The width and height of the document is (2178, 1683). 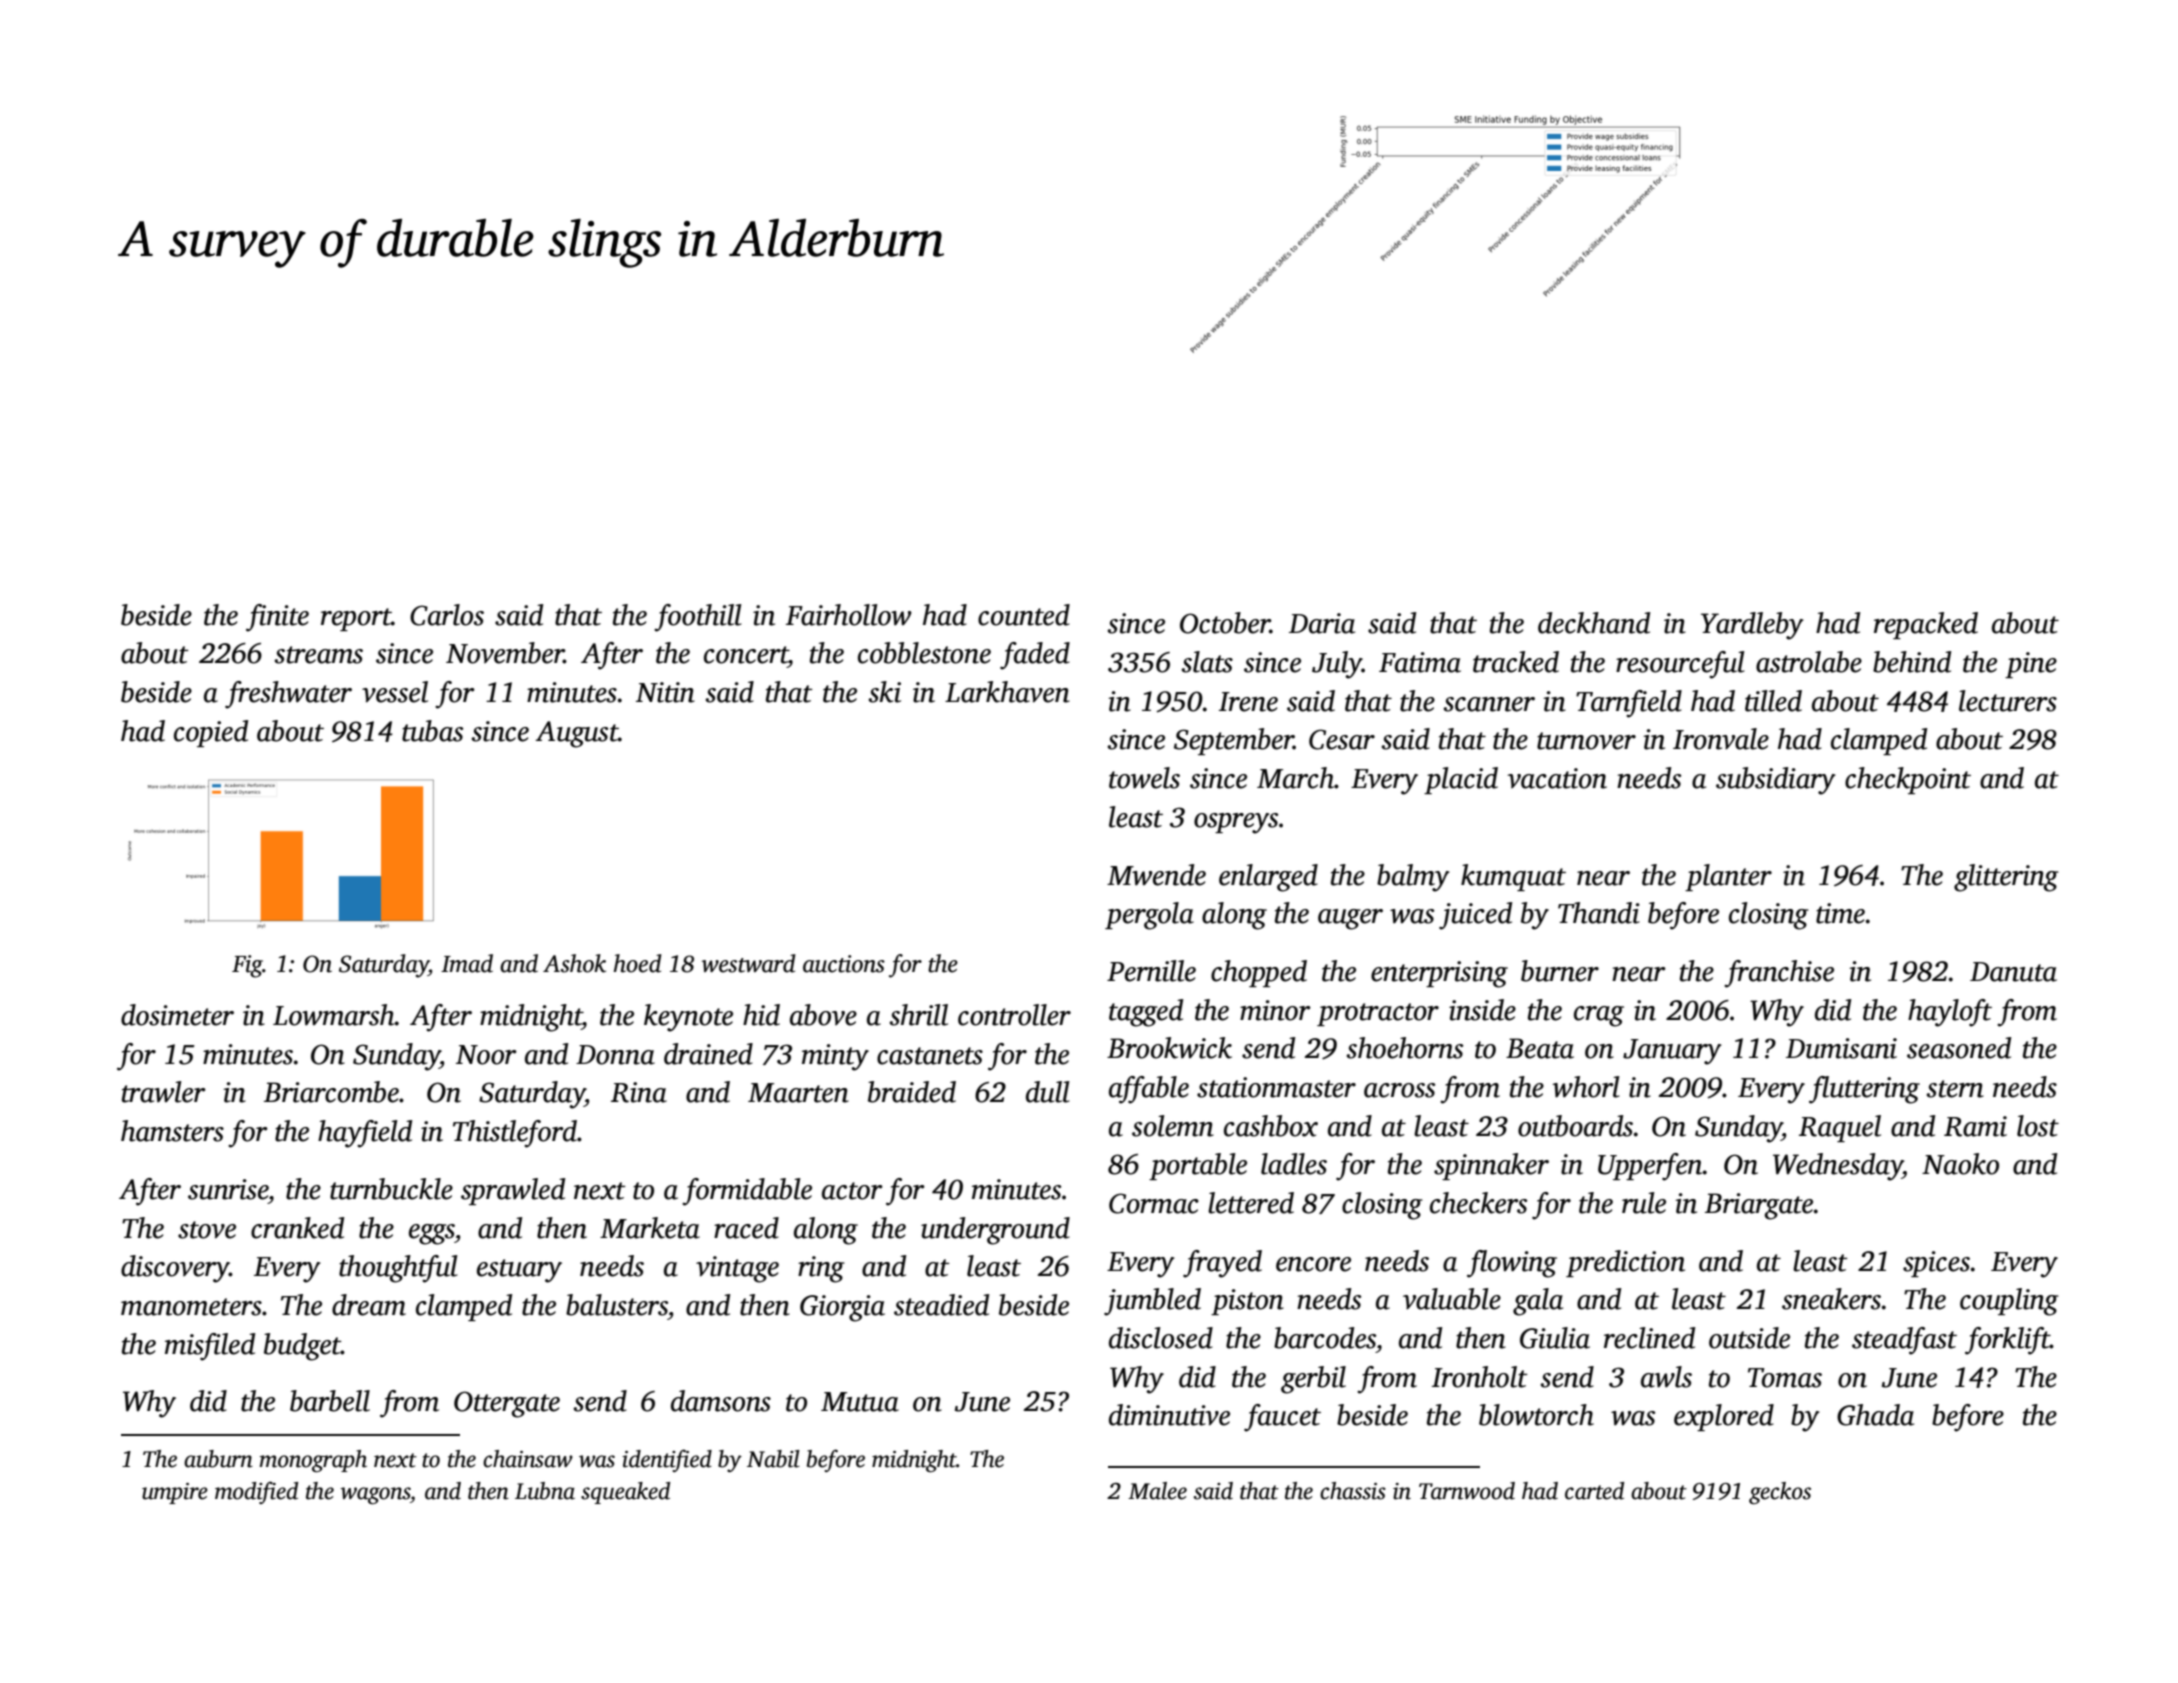 What do you see at coordinates (398, 1269) in the document?
I see `thoughtful` at bounding box center [398, 1269].
